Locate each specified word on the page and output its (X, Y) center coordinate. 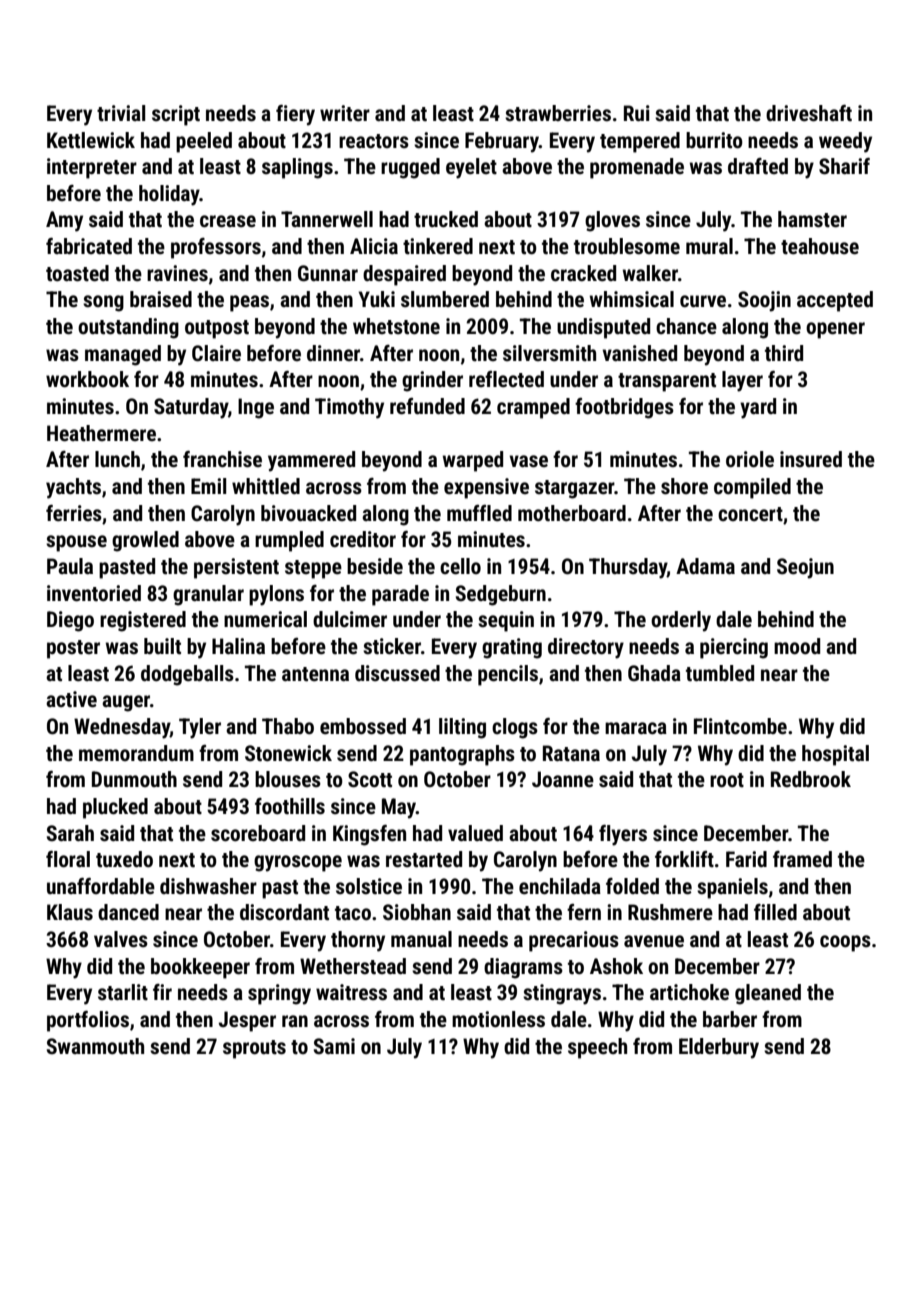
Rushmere (670, 912)
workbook (87, 379)
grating (512, 648)
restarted (424, 859)
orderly (681, 621)
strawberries (558, 113)
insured (811, 459)
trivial (121, 113)
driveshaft (809, 113)
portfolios (88, 1021)
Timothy (349, 408)
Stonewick (288, 753)
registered (143, 621)
